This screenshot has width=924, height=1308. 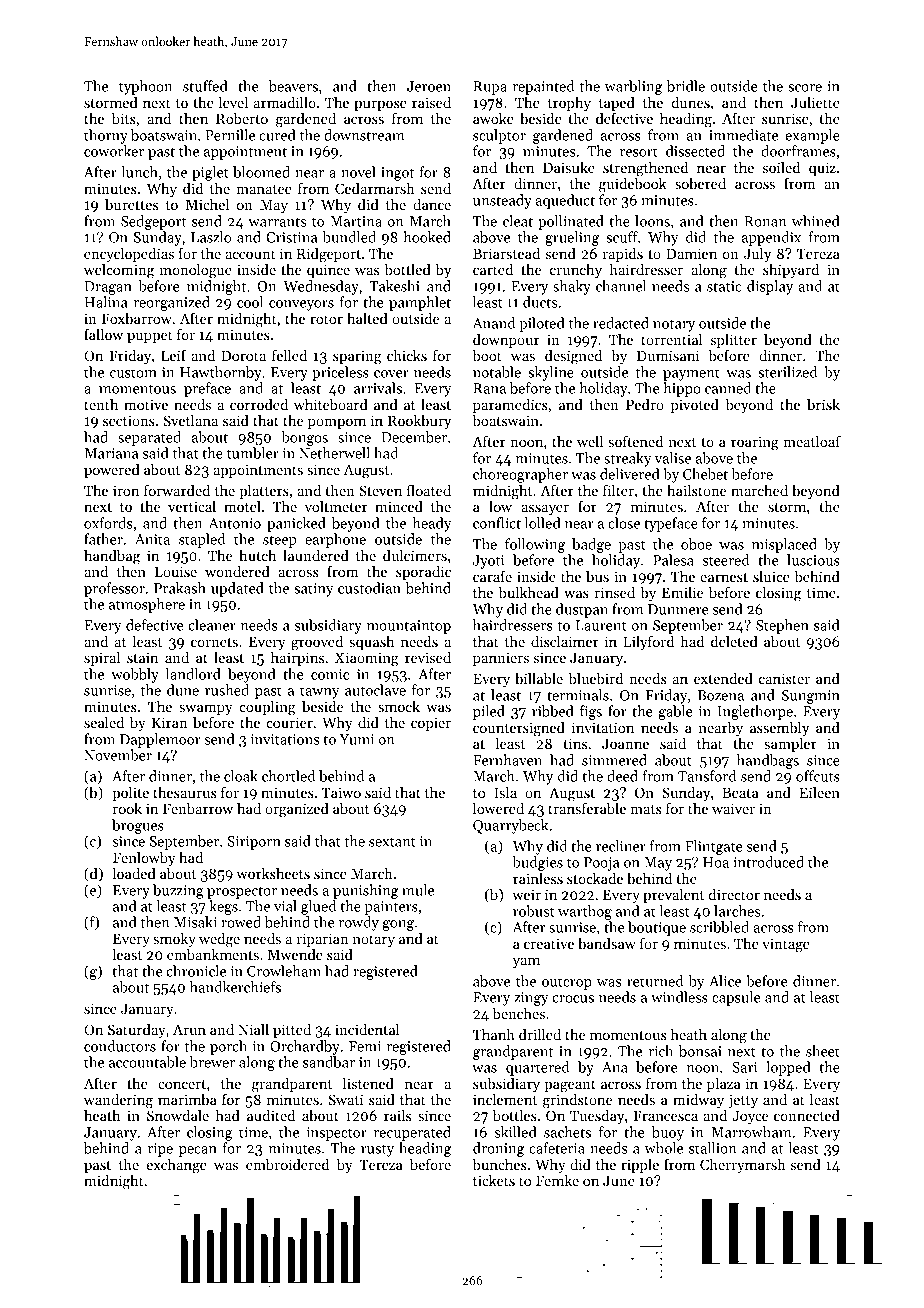 I want to click on incidental, so click(x=367, y=1029).
